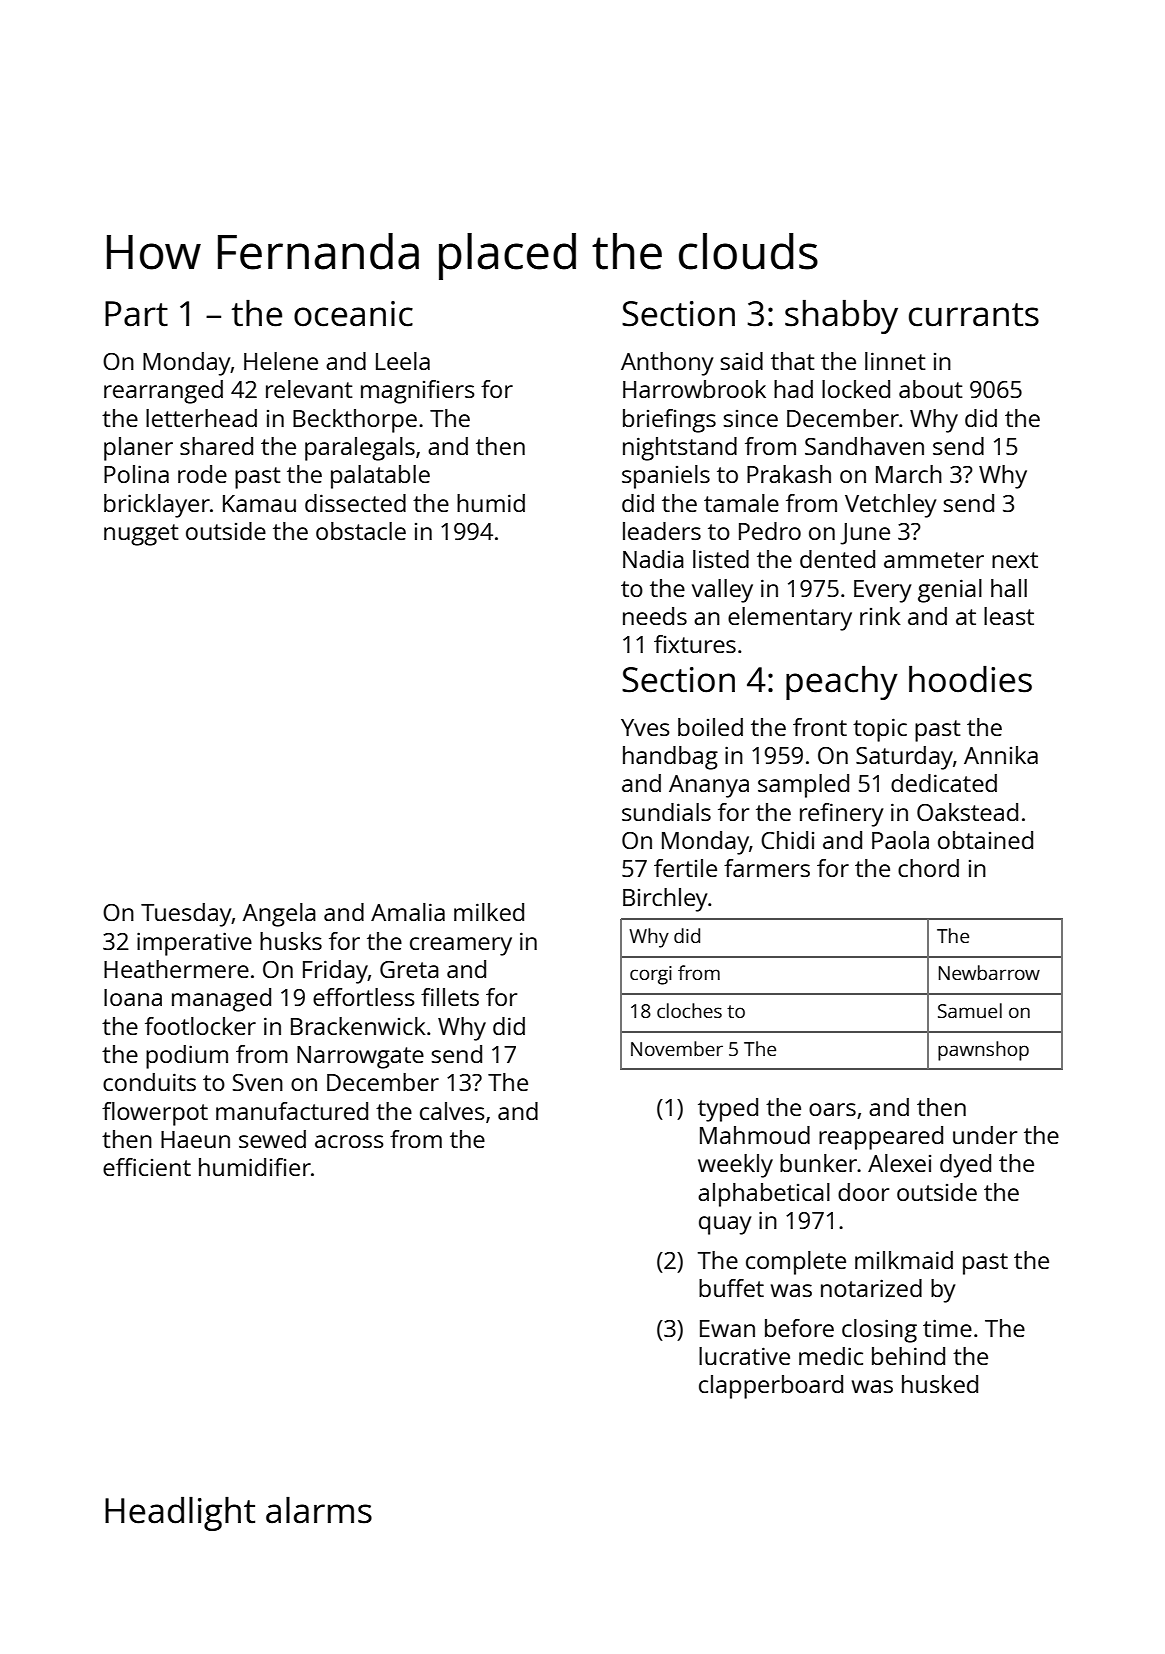 This screenshot has height=1654, width=1165. I want to click on obstacle, so click(361, 531).
